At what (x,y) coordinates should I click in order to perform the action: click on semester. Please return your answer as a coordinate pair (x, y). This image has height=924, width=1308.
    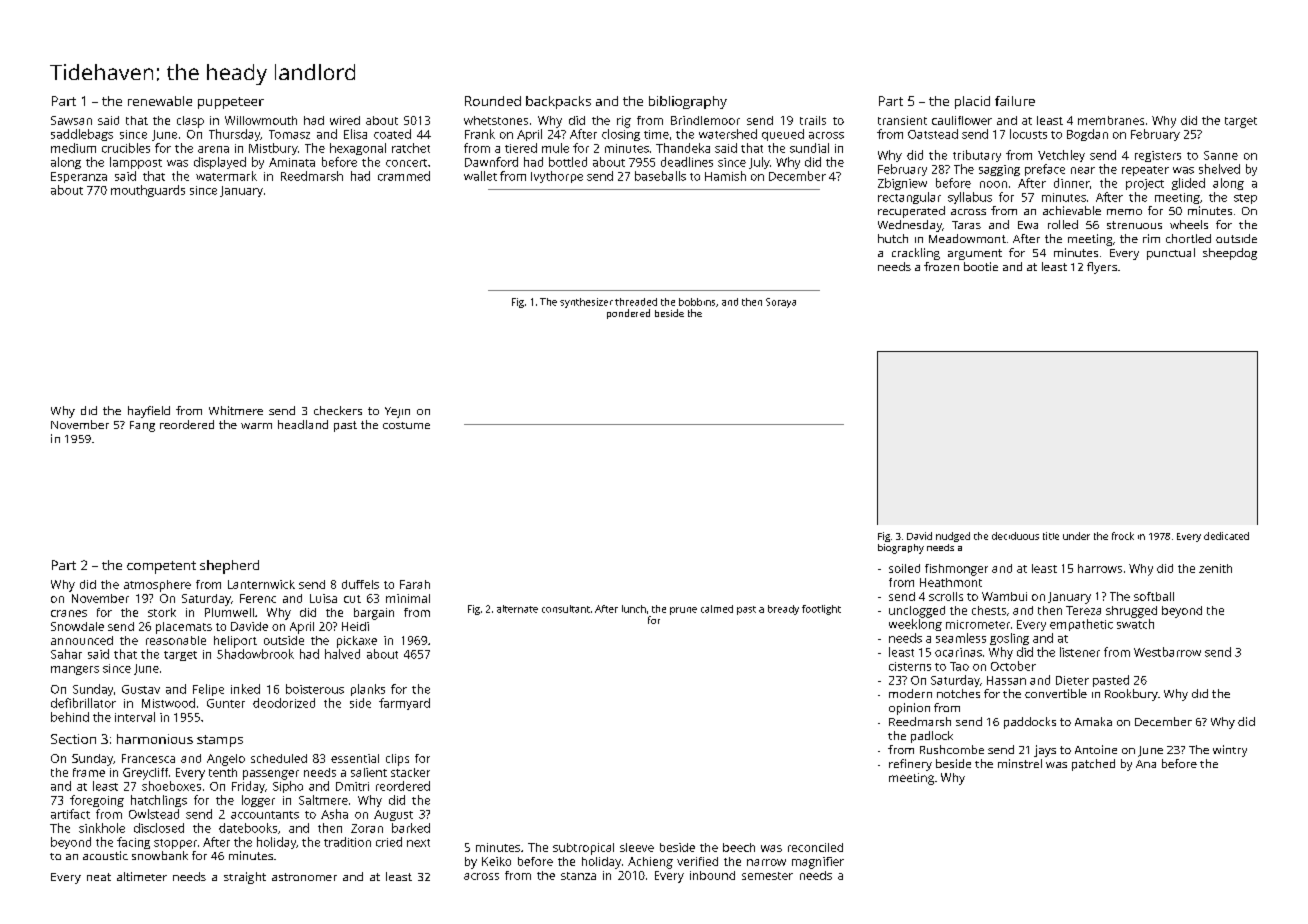
    Looking at the image, I should click on (767, 876).
